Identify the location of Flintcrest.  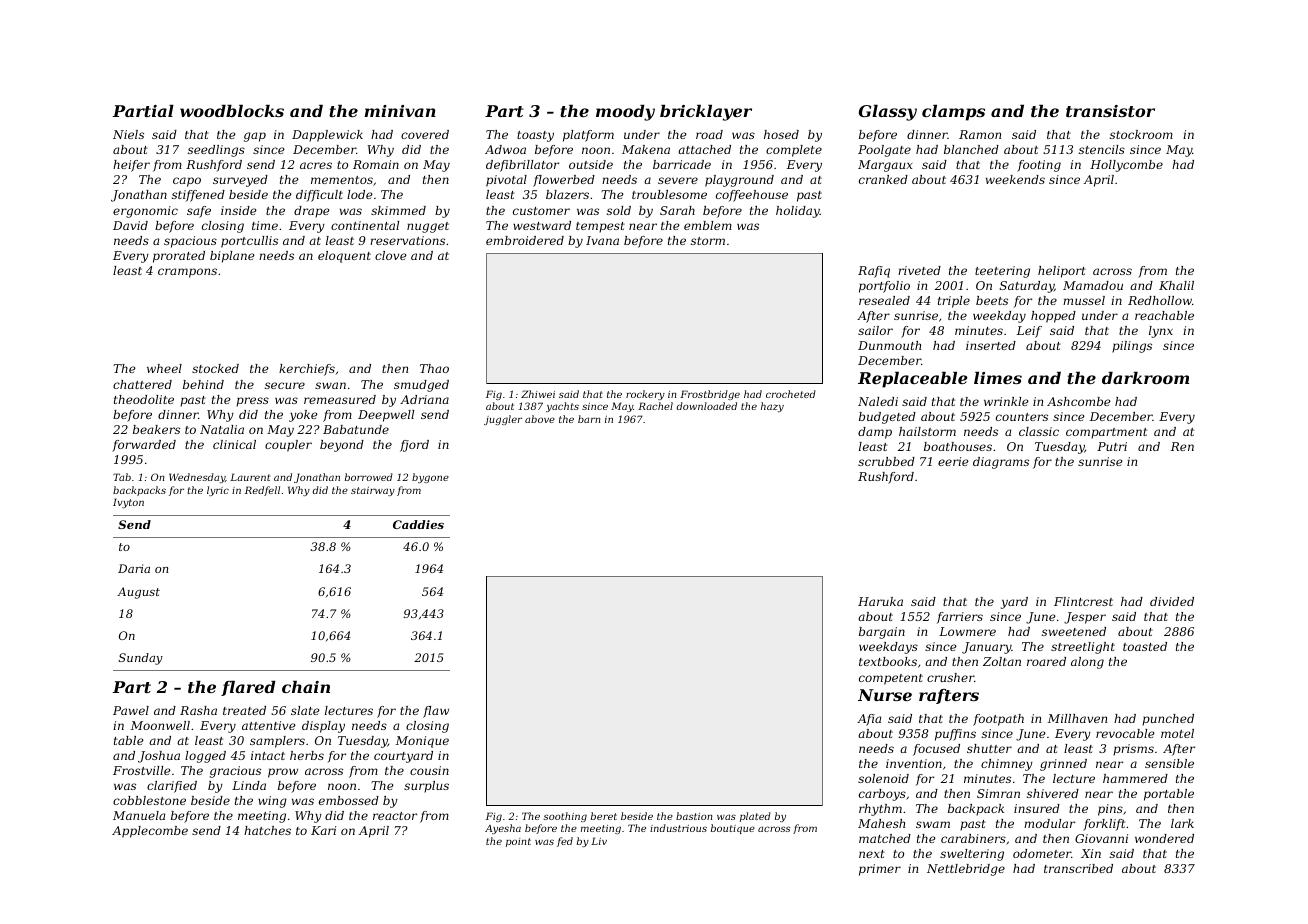
(1083, 601).
